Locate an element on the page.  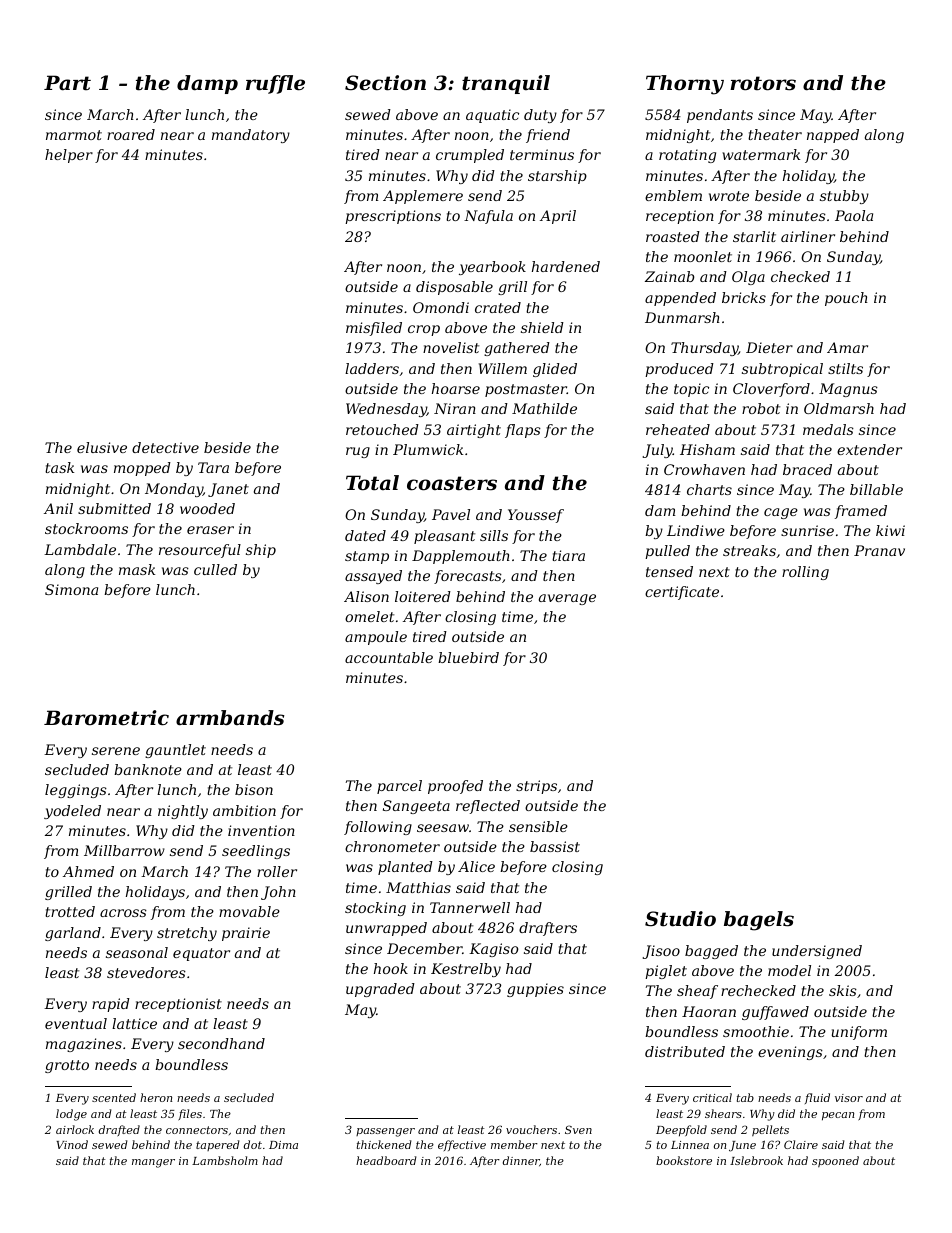
magazines is located at coordinates (84, 1045).
